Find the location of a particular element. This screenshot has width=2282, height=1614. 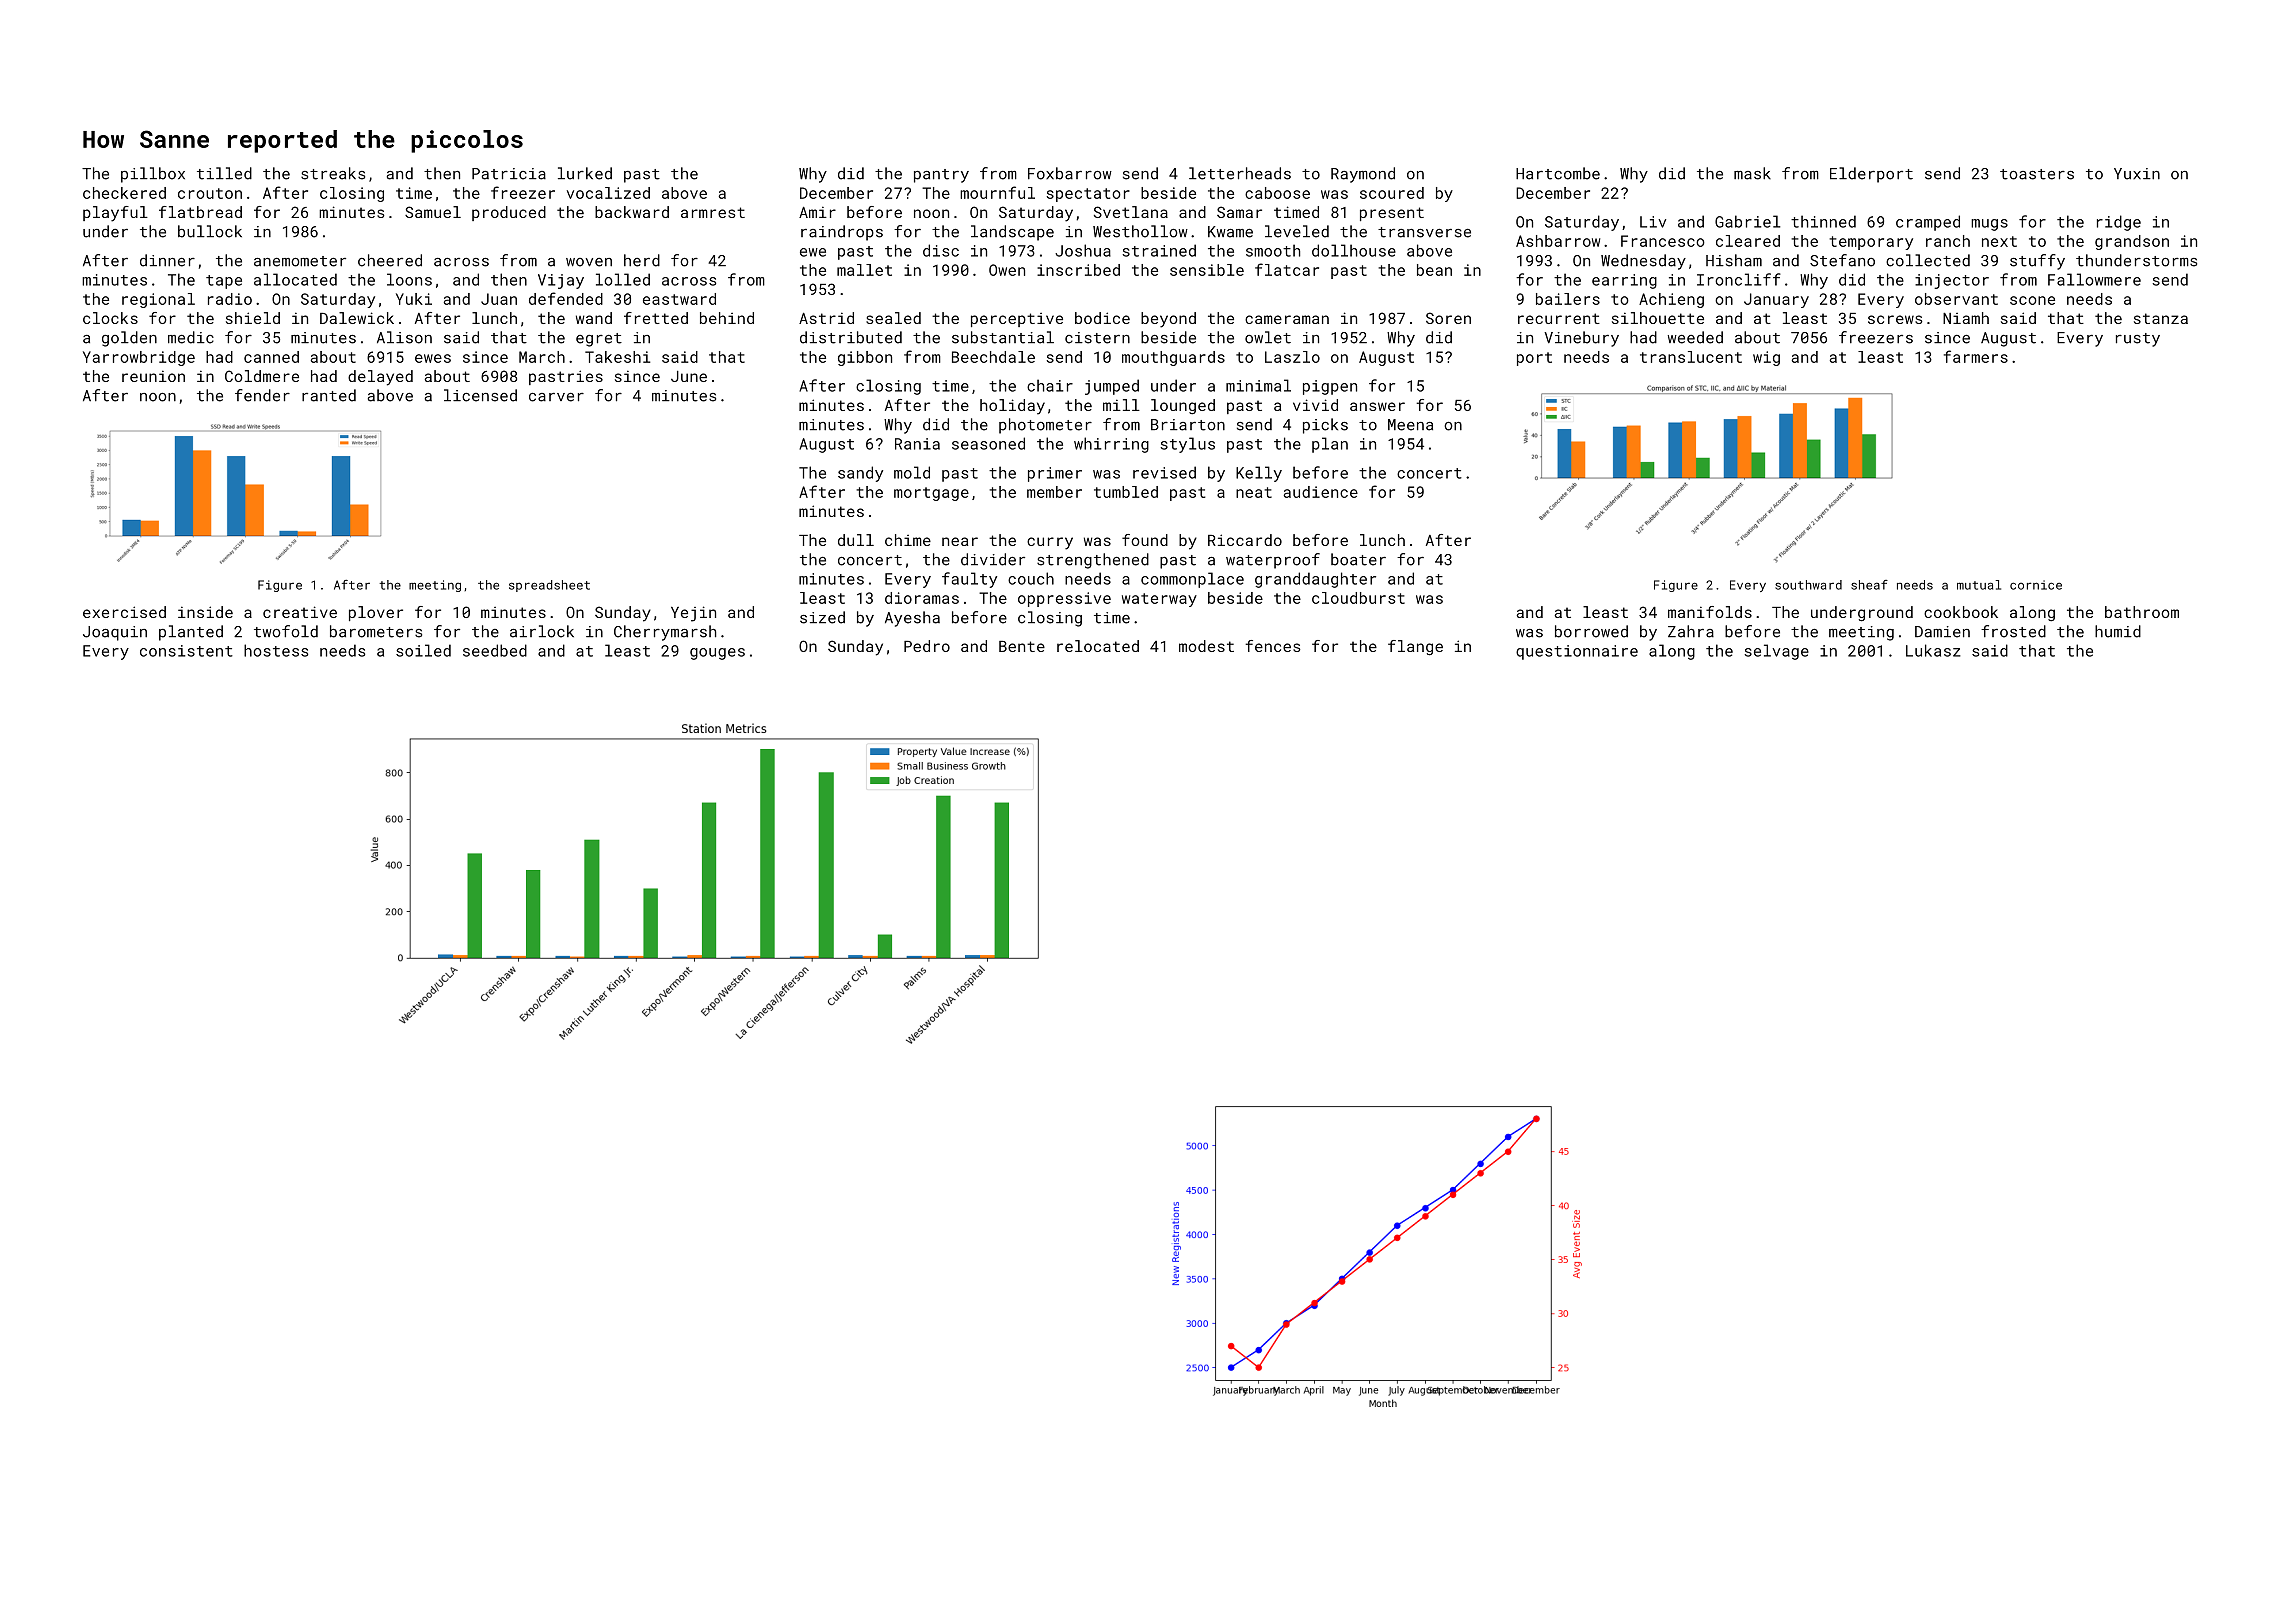

Joaquin is located at coordinates (115, 633).
